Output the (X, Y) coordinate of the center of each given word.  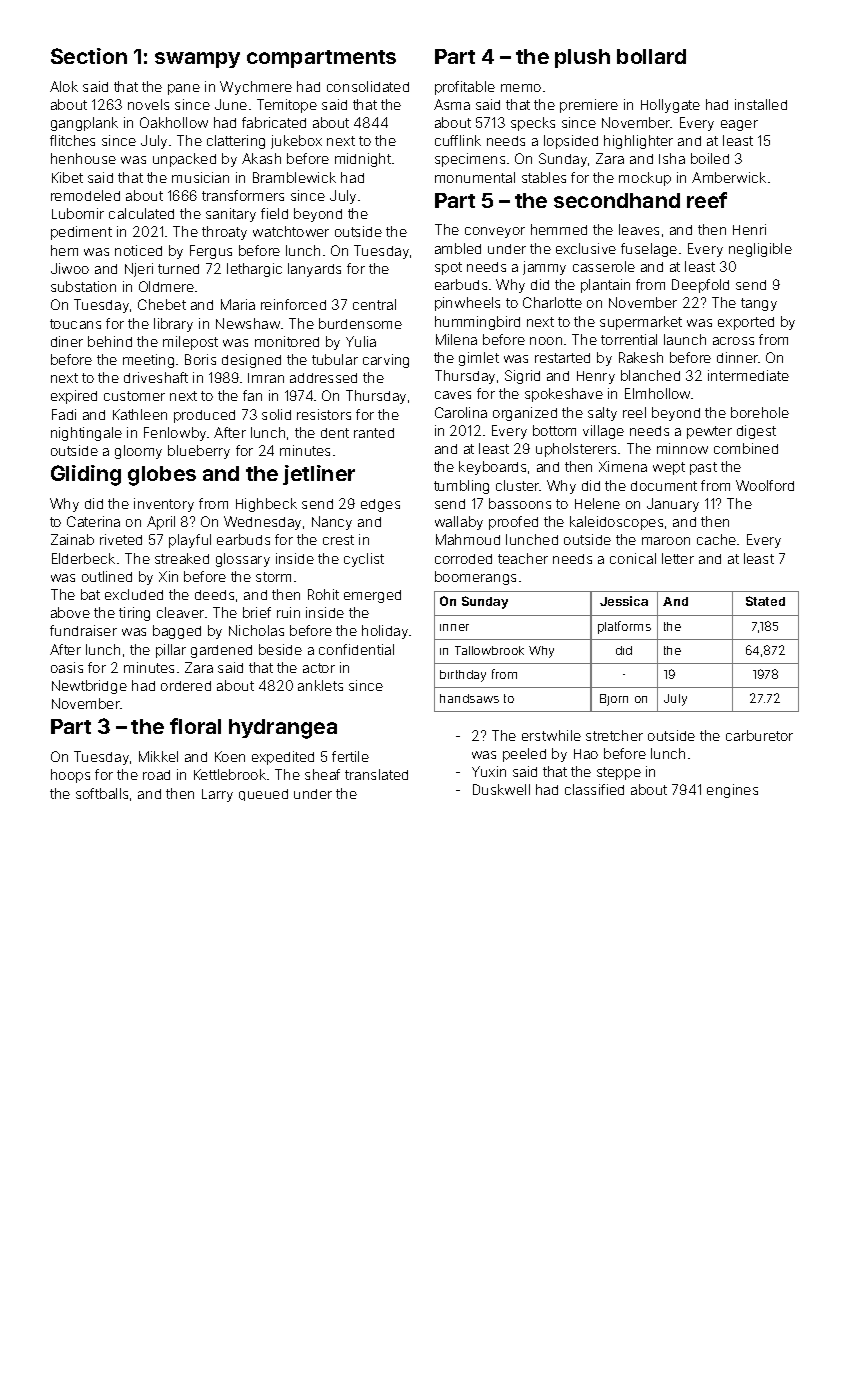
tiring (134, 614)
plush (582, 58)
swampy (197, 60)
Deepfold (700, 286)
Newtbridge (89, 687)
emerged (372, 596)
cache (716, 539)
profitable (465, 88)
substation (83, 286)
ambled (458, 248)
